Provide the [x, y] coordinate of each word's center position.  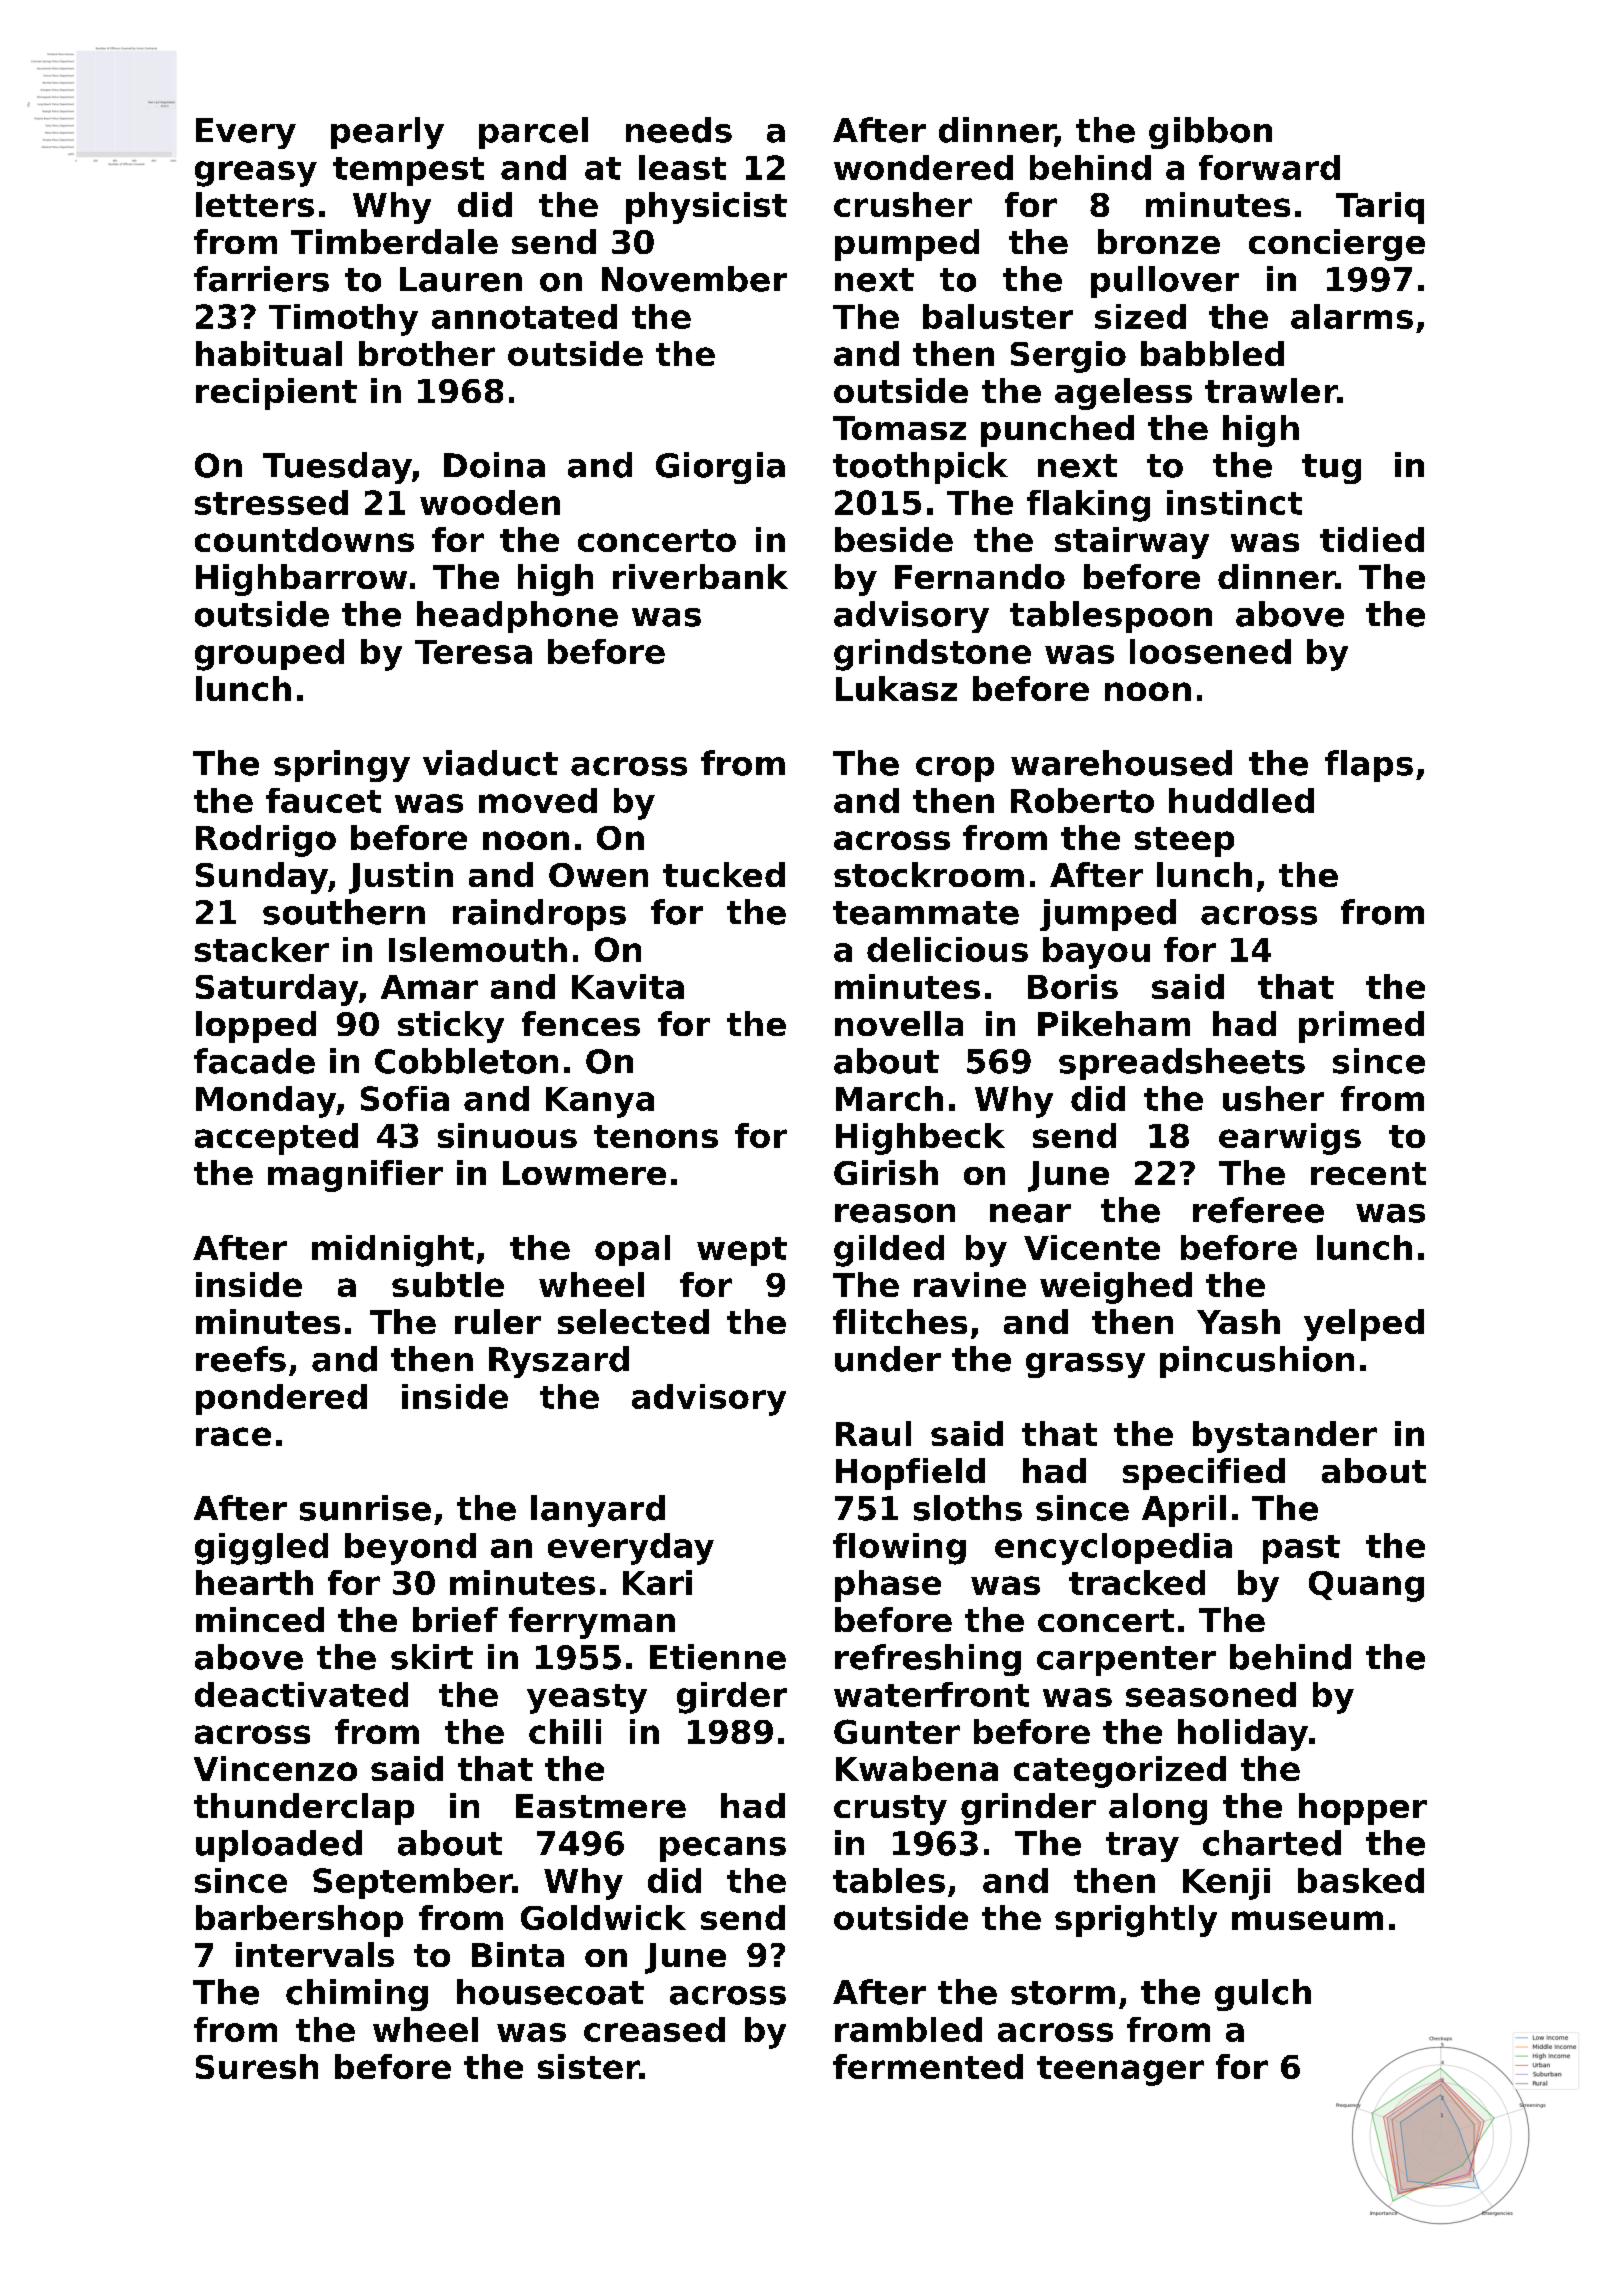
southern [344, 912]
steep [1184, 842]
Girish [886, 1172]
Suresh [257, 2066]
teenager [1120, 2071]
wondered [923, 167]
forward [1269, 167]
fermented [928, 2066]
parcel [533, 133]
